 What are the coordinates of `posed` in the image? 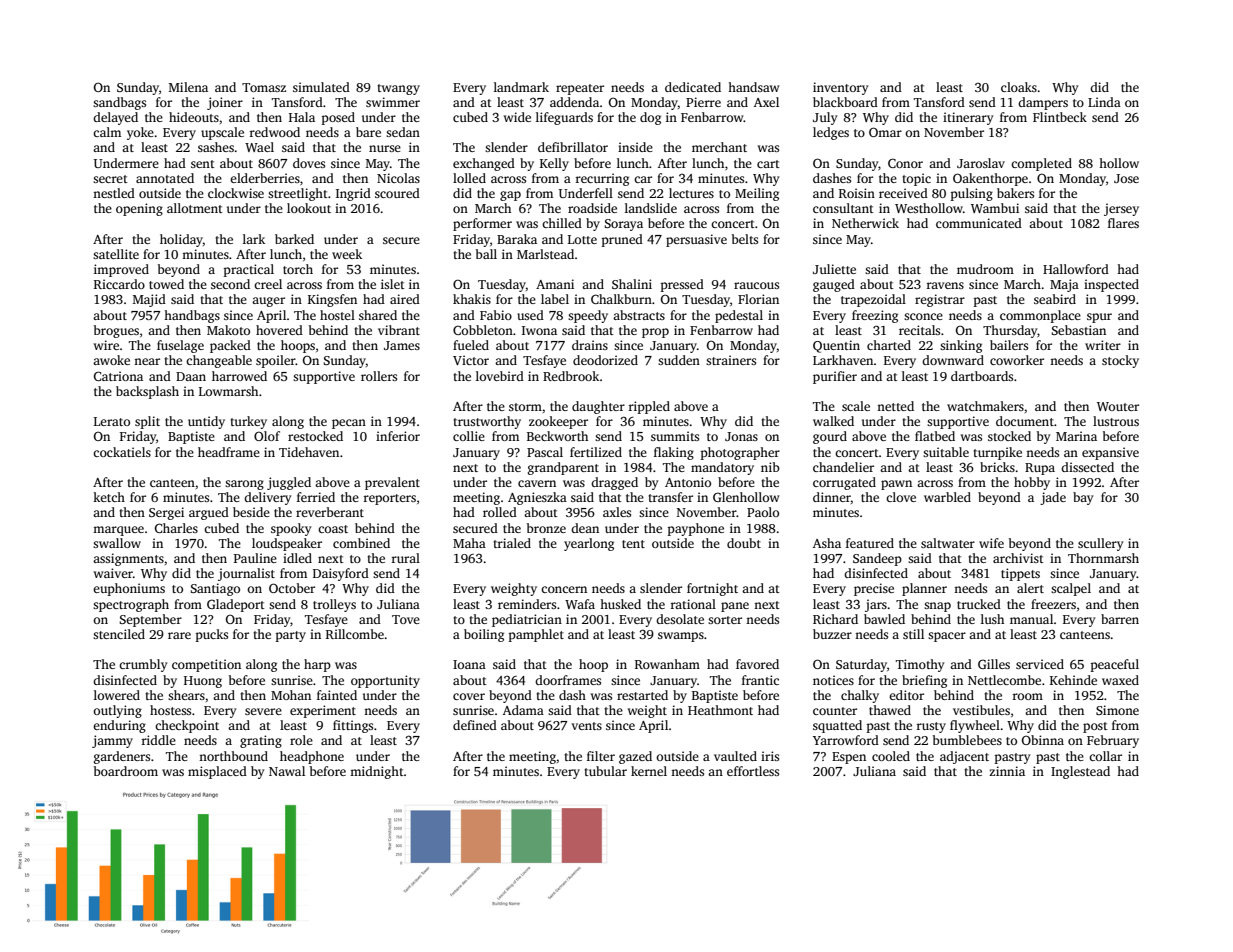 It's located at (338, 118).
